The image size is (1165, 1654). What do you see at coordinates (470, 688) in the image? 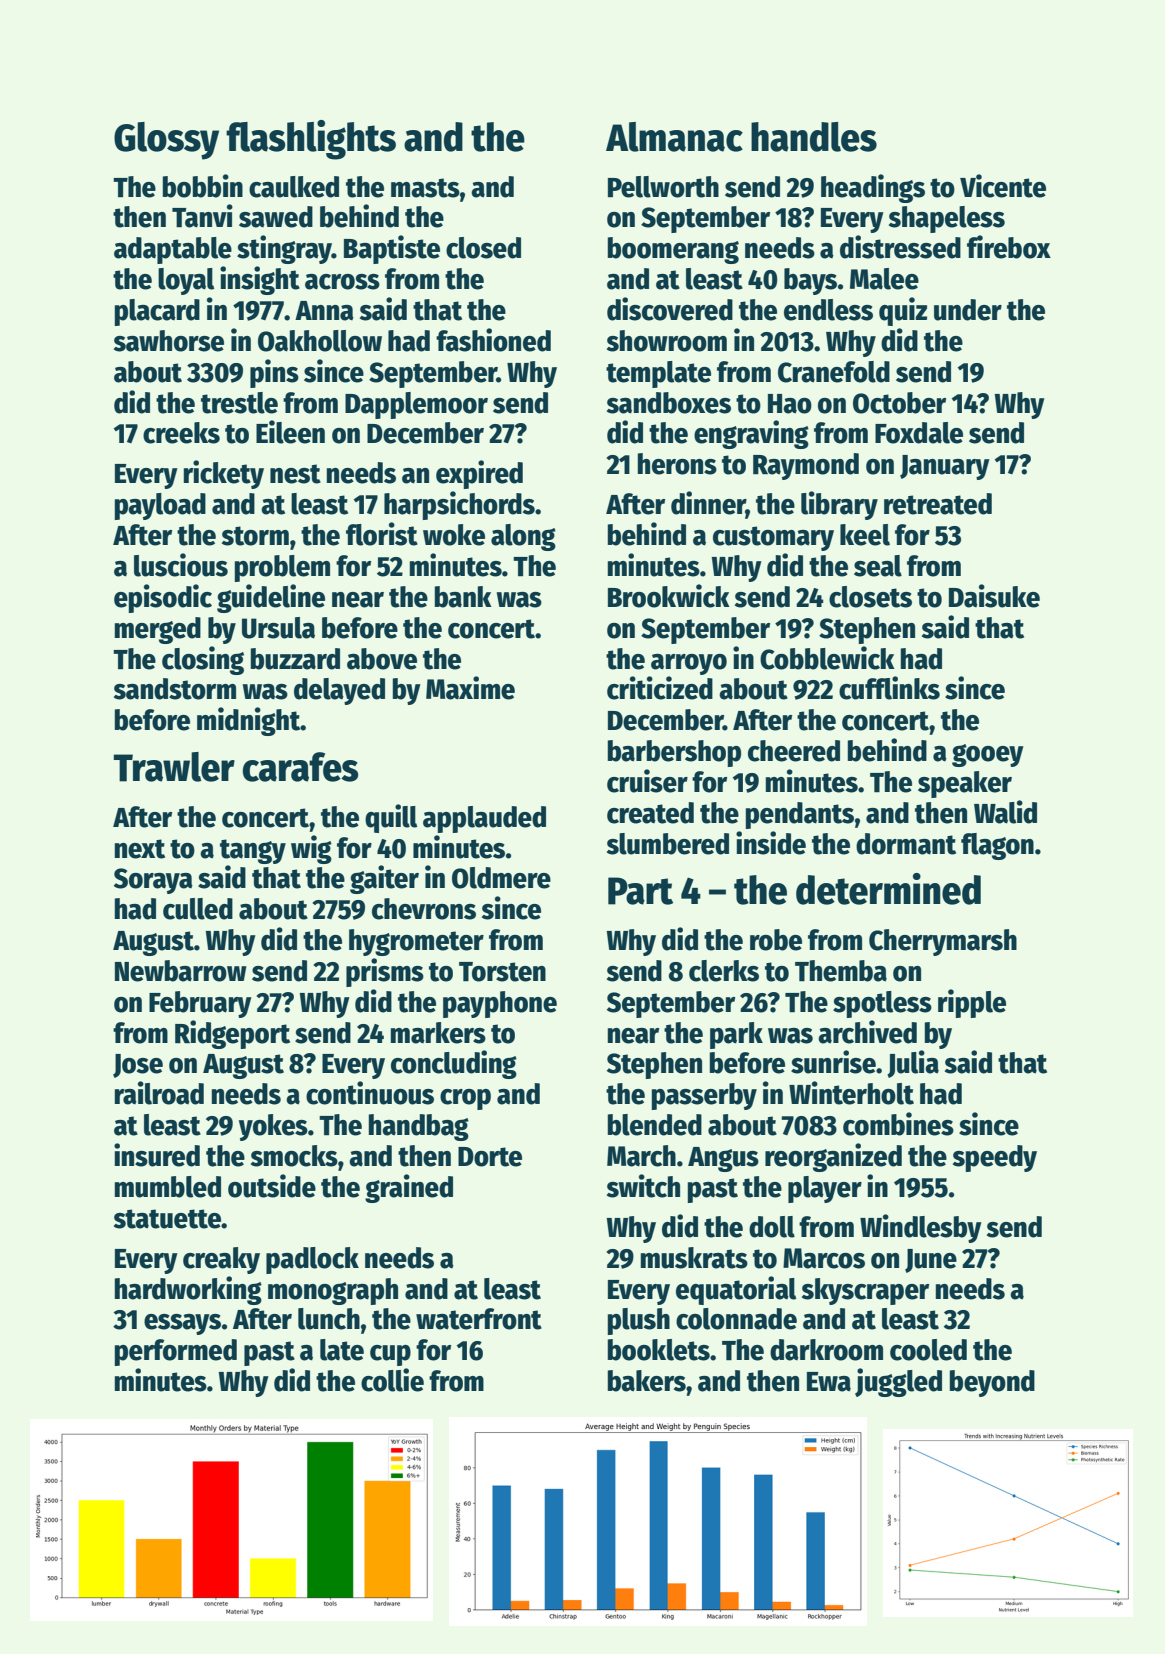
I see `Maxime` at bounding box center [470, 688].
